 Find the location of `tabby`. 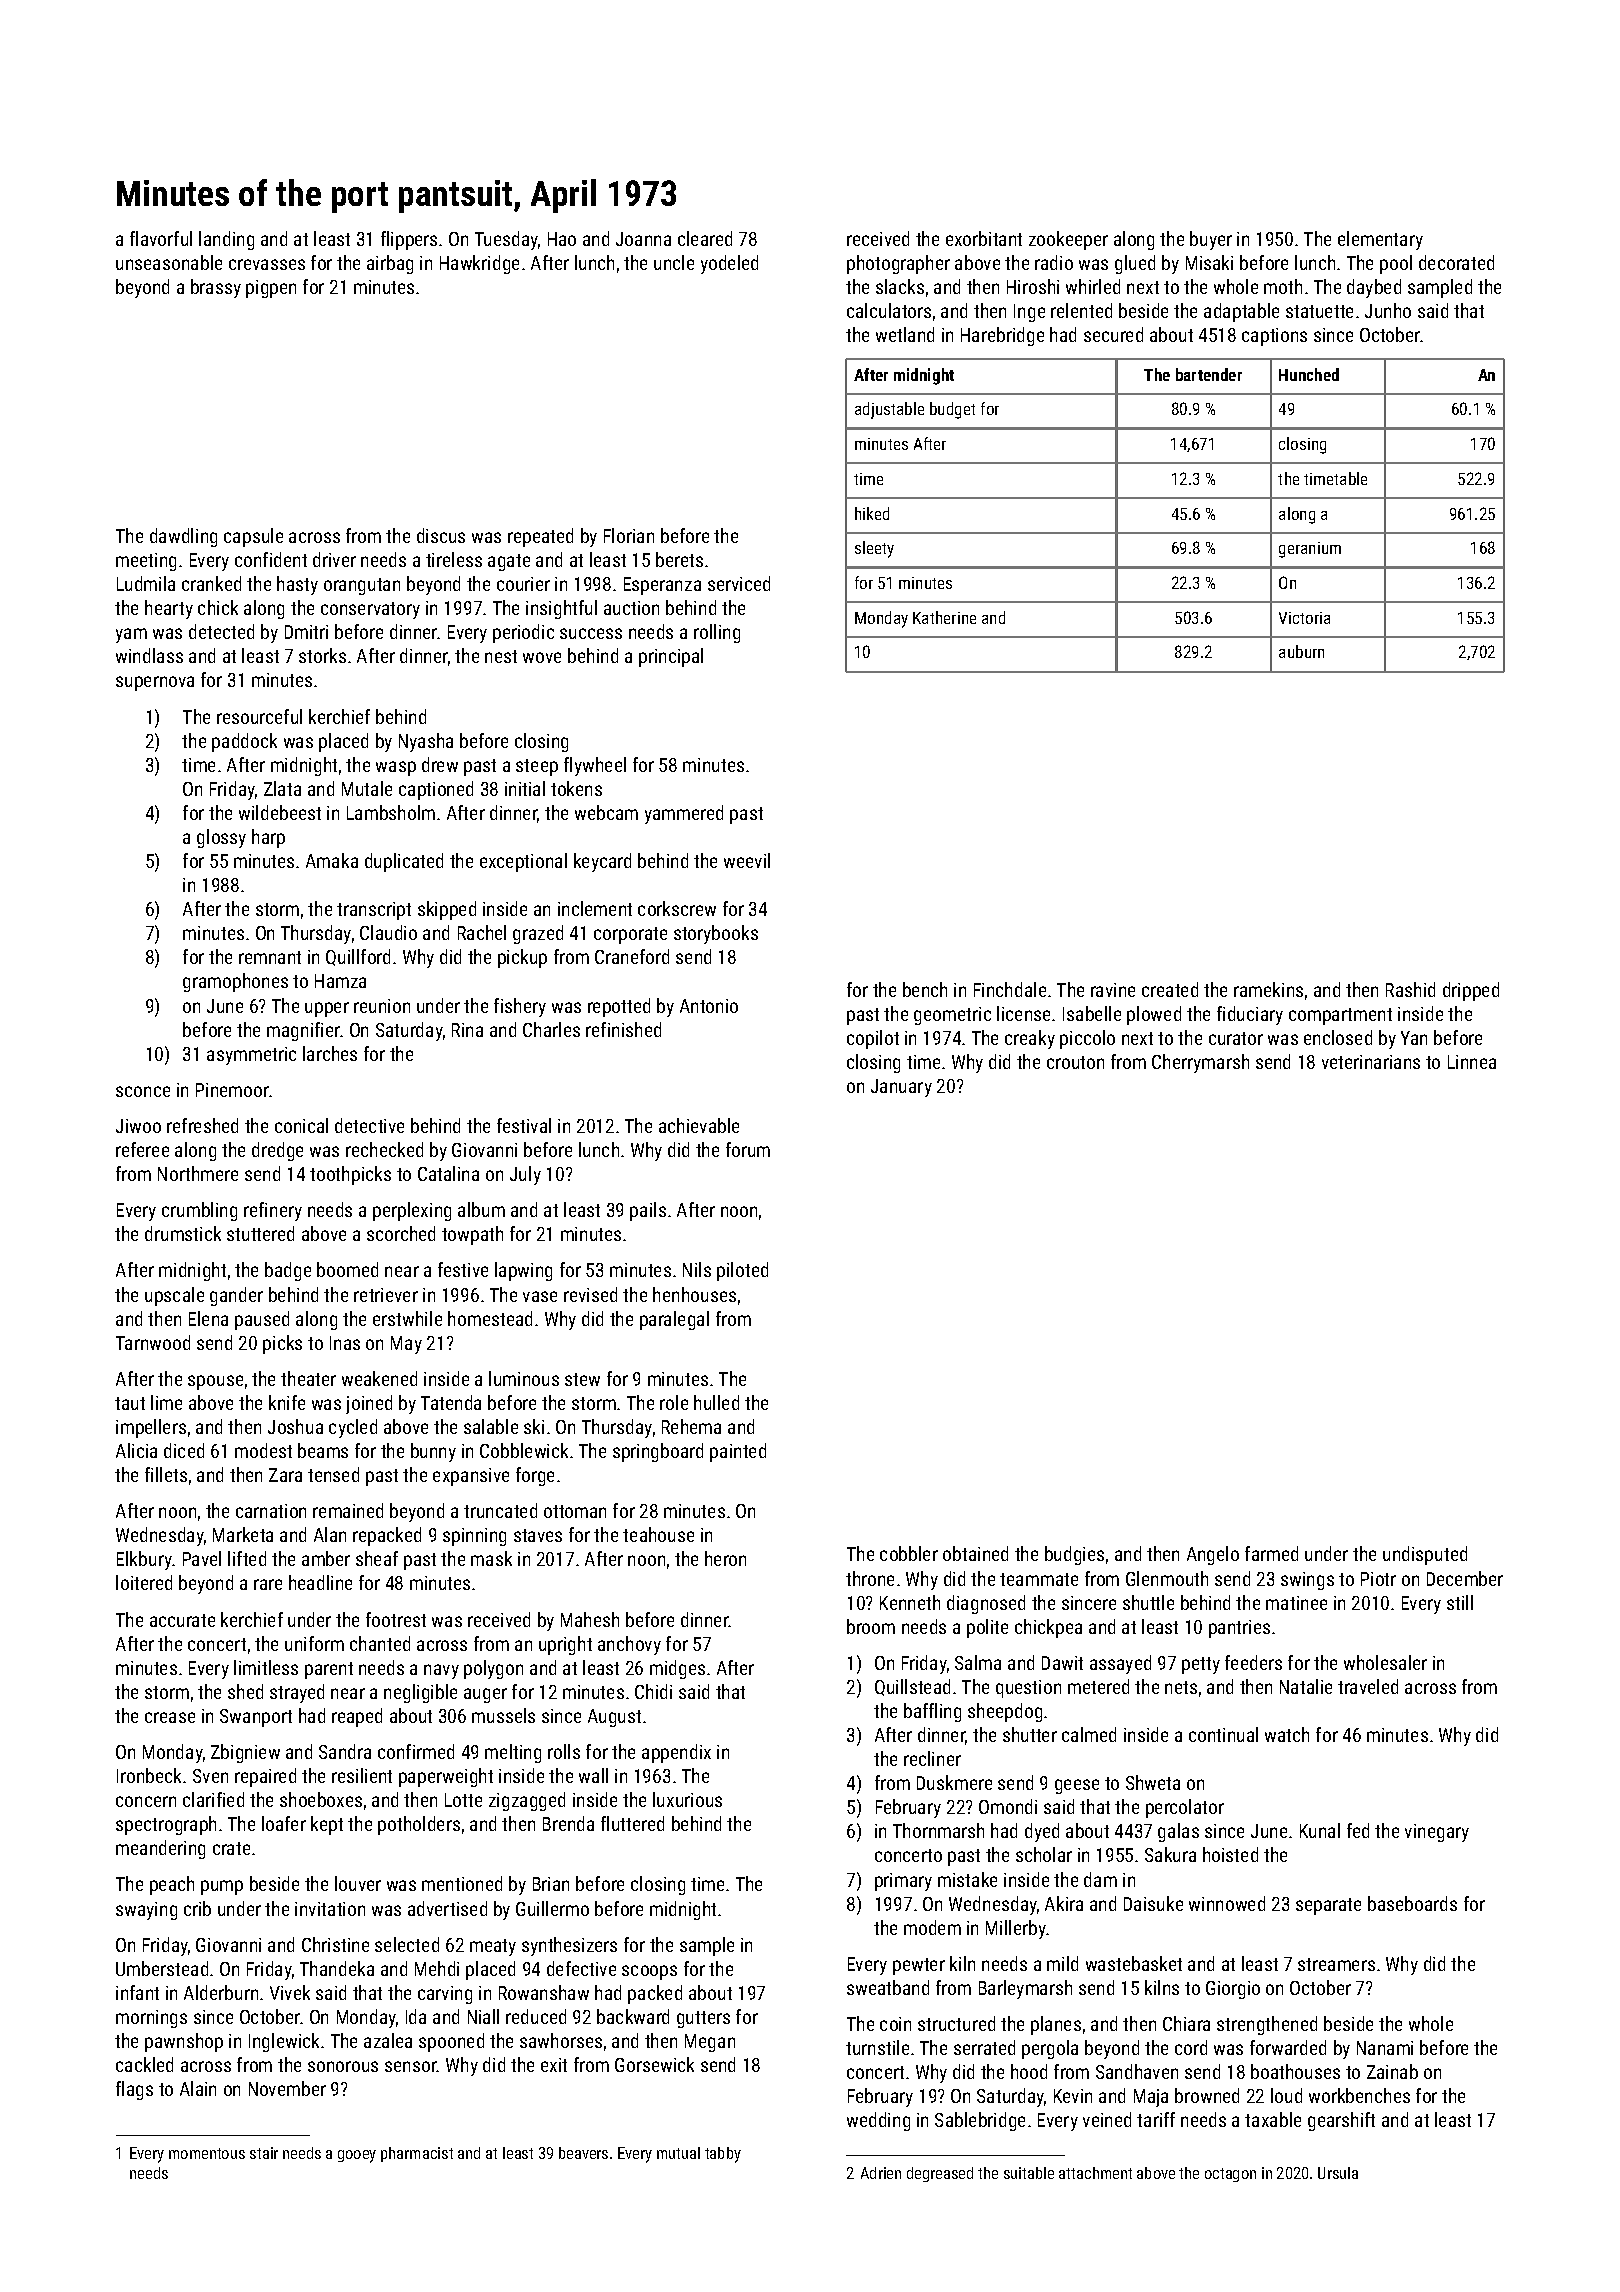

tabby is located at coordinates (723, 2155).
